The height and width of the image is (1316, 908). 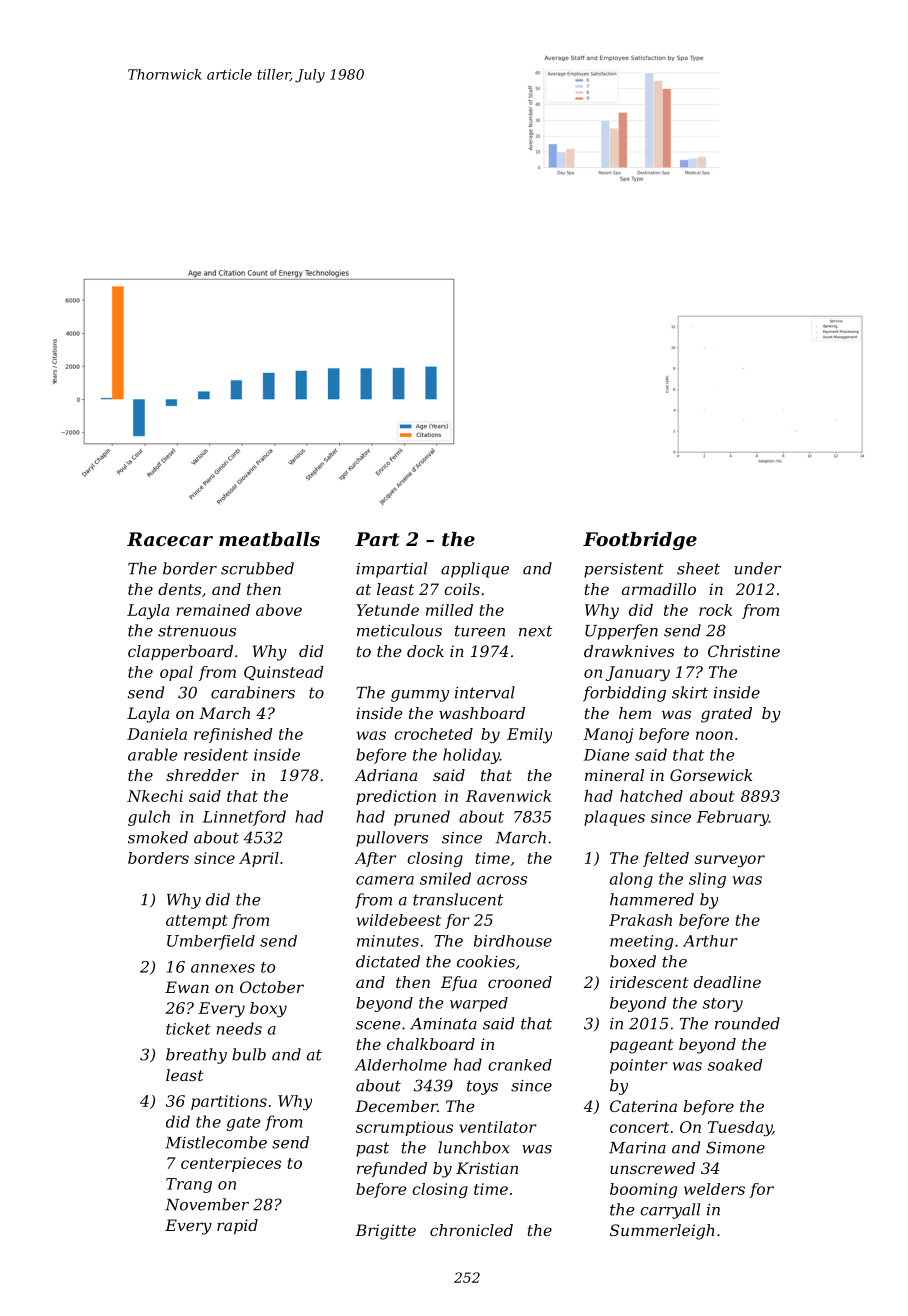 What do you see at coordinates (666, 859) in the image?
I see `felted` at bounding box center [666, 859].
